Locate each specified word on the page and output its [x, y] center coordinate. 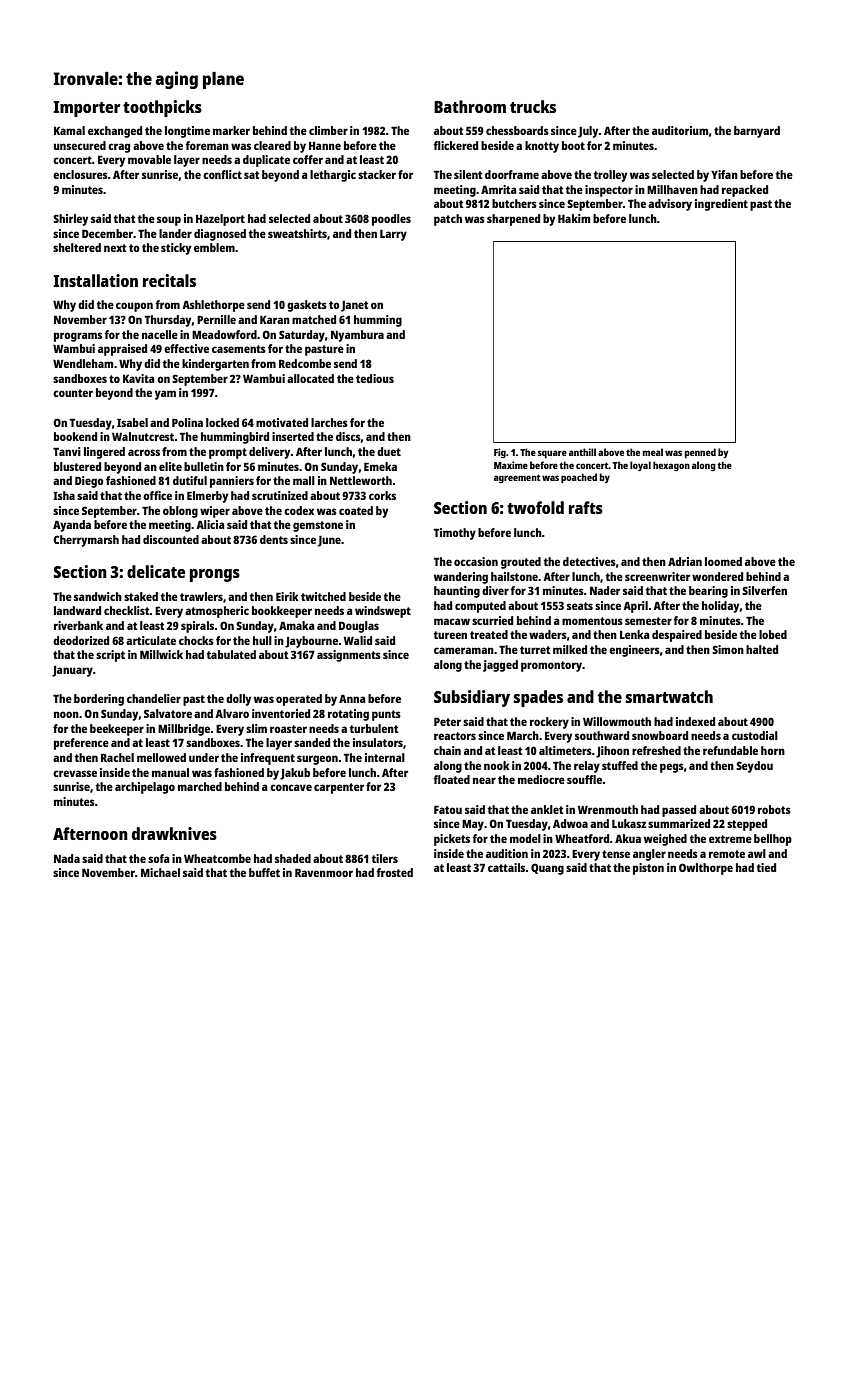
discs [348, 436]
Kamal [69, 130]
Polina [187, 422]
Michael [160, 872]
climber [328, 130]
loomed [723, 561]
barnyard [757, 132]
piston [648, 869]
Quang [547, 869]
